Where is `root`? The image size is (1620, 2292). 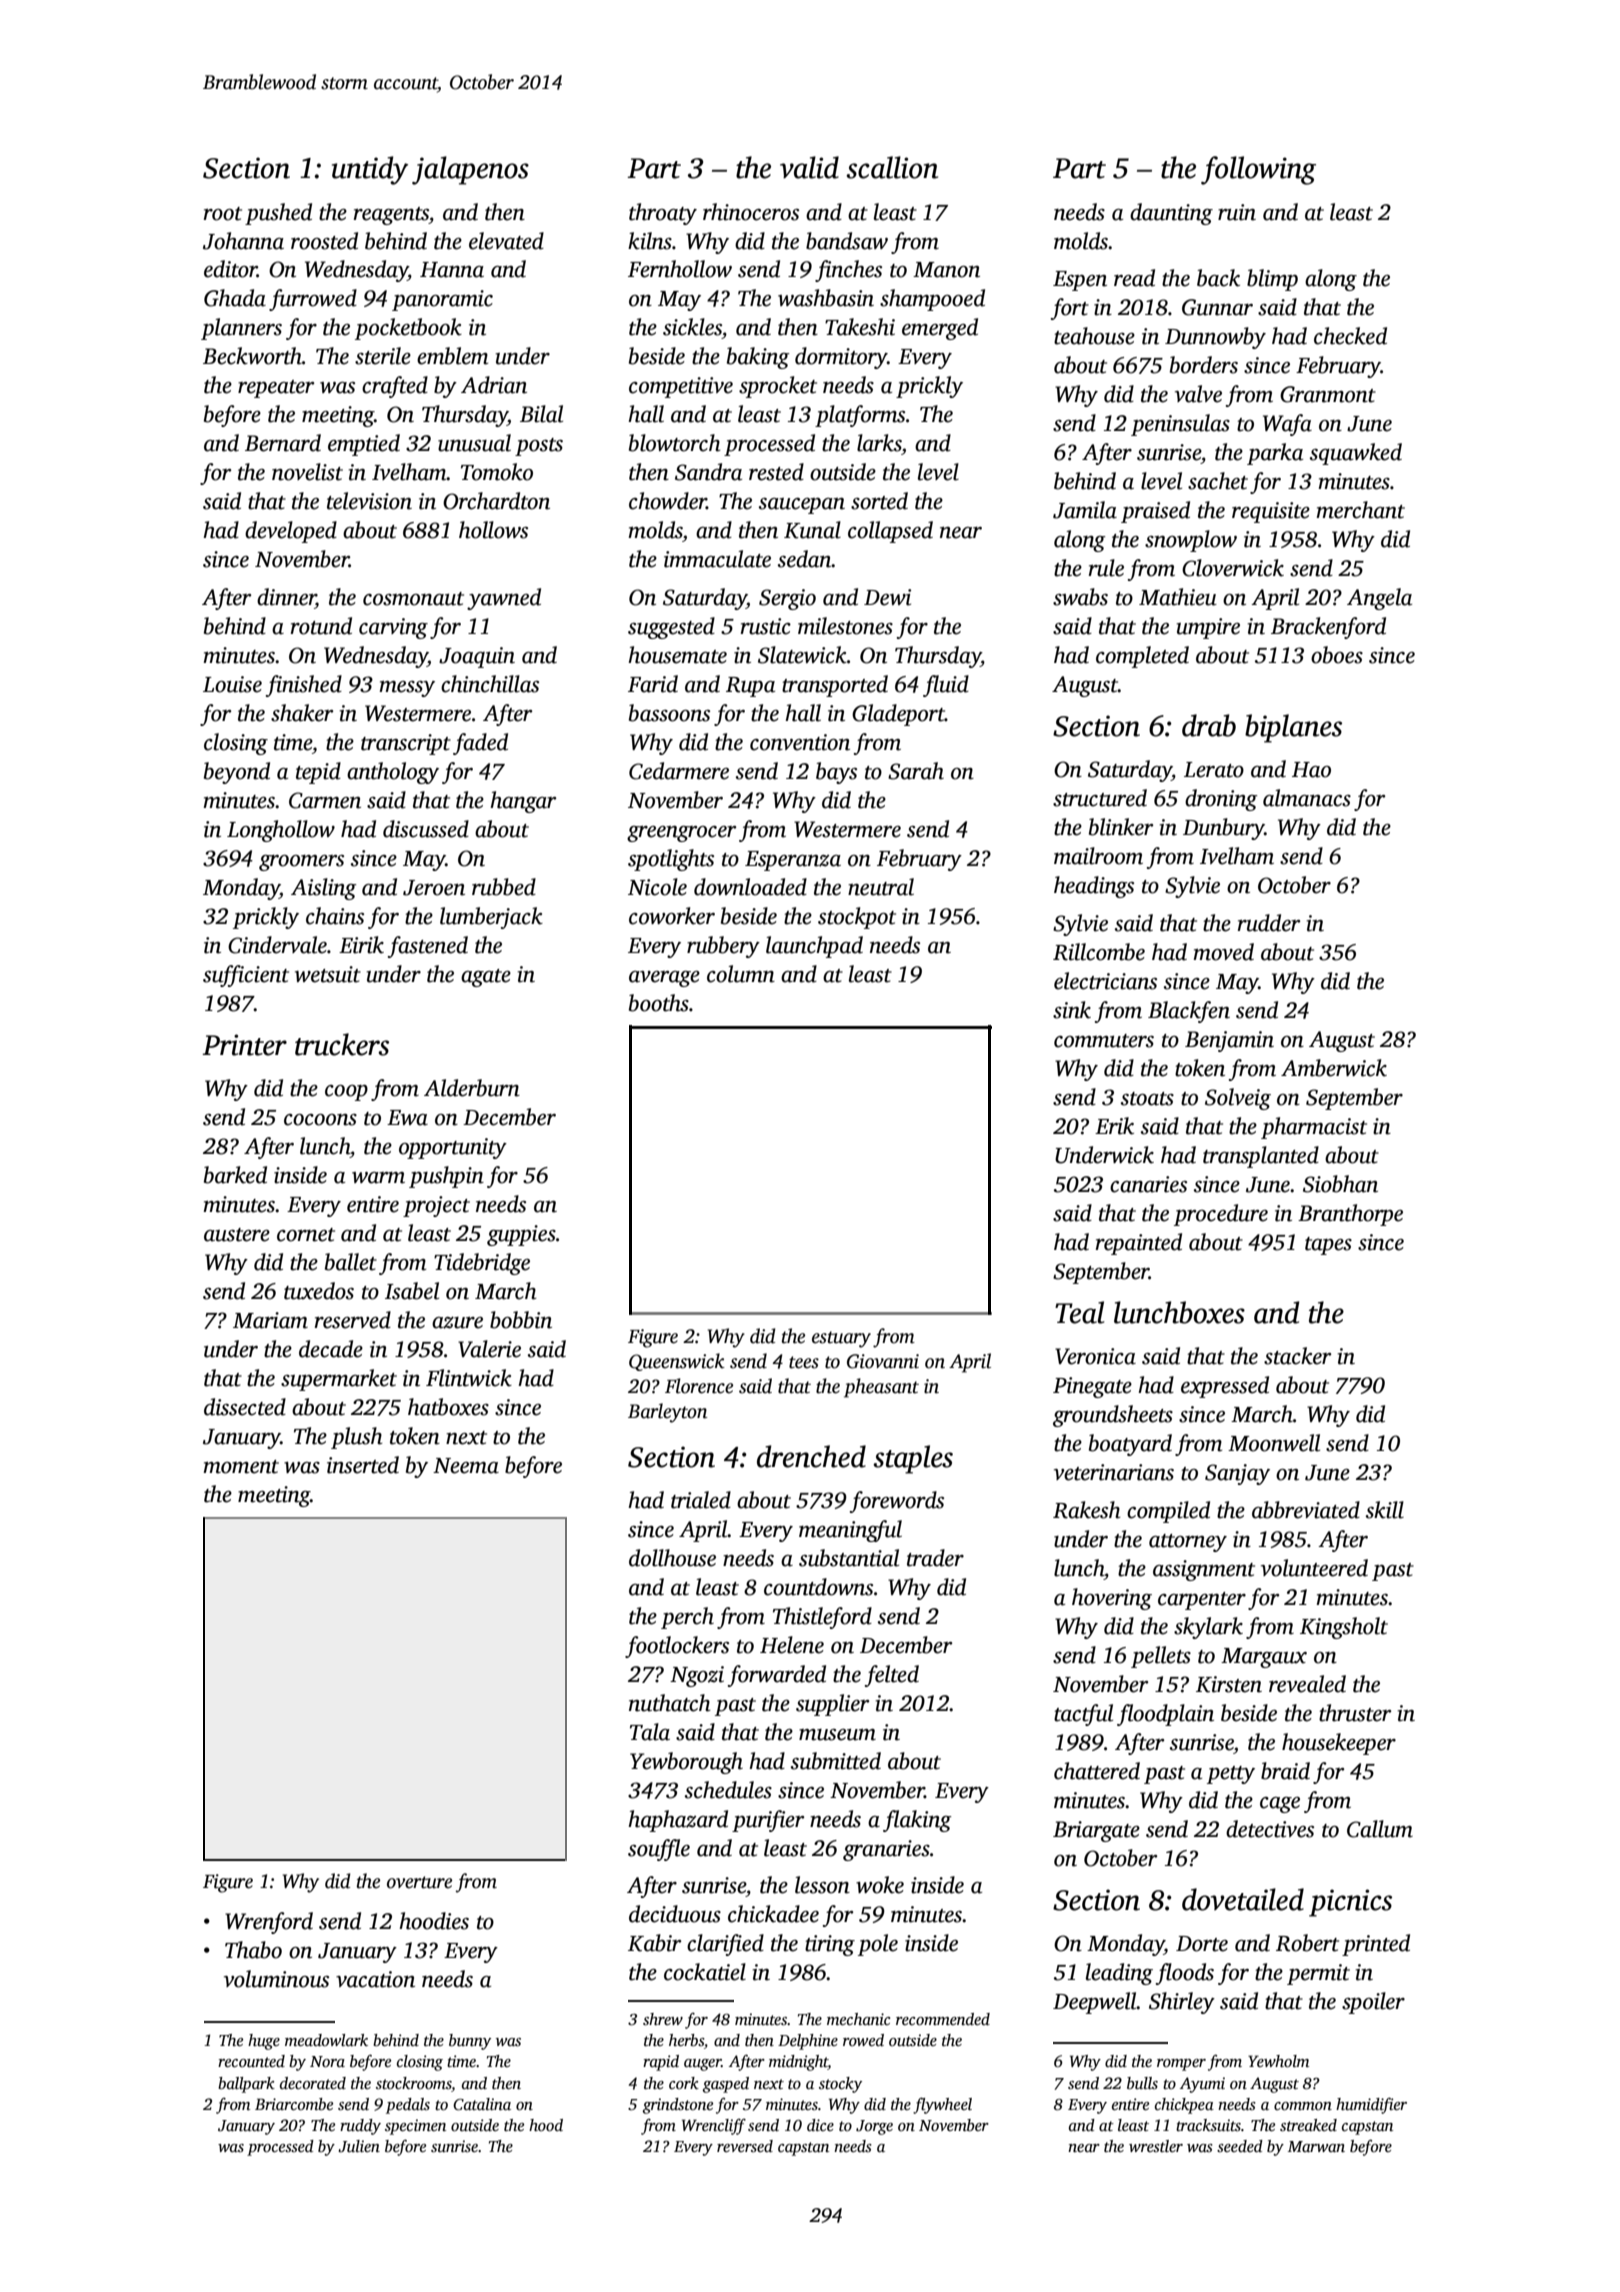 root is located at coordinates (223, 214).
